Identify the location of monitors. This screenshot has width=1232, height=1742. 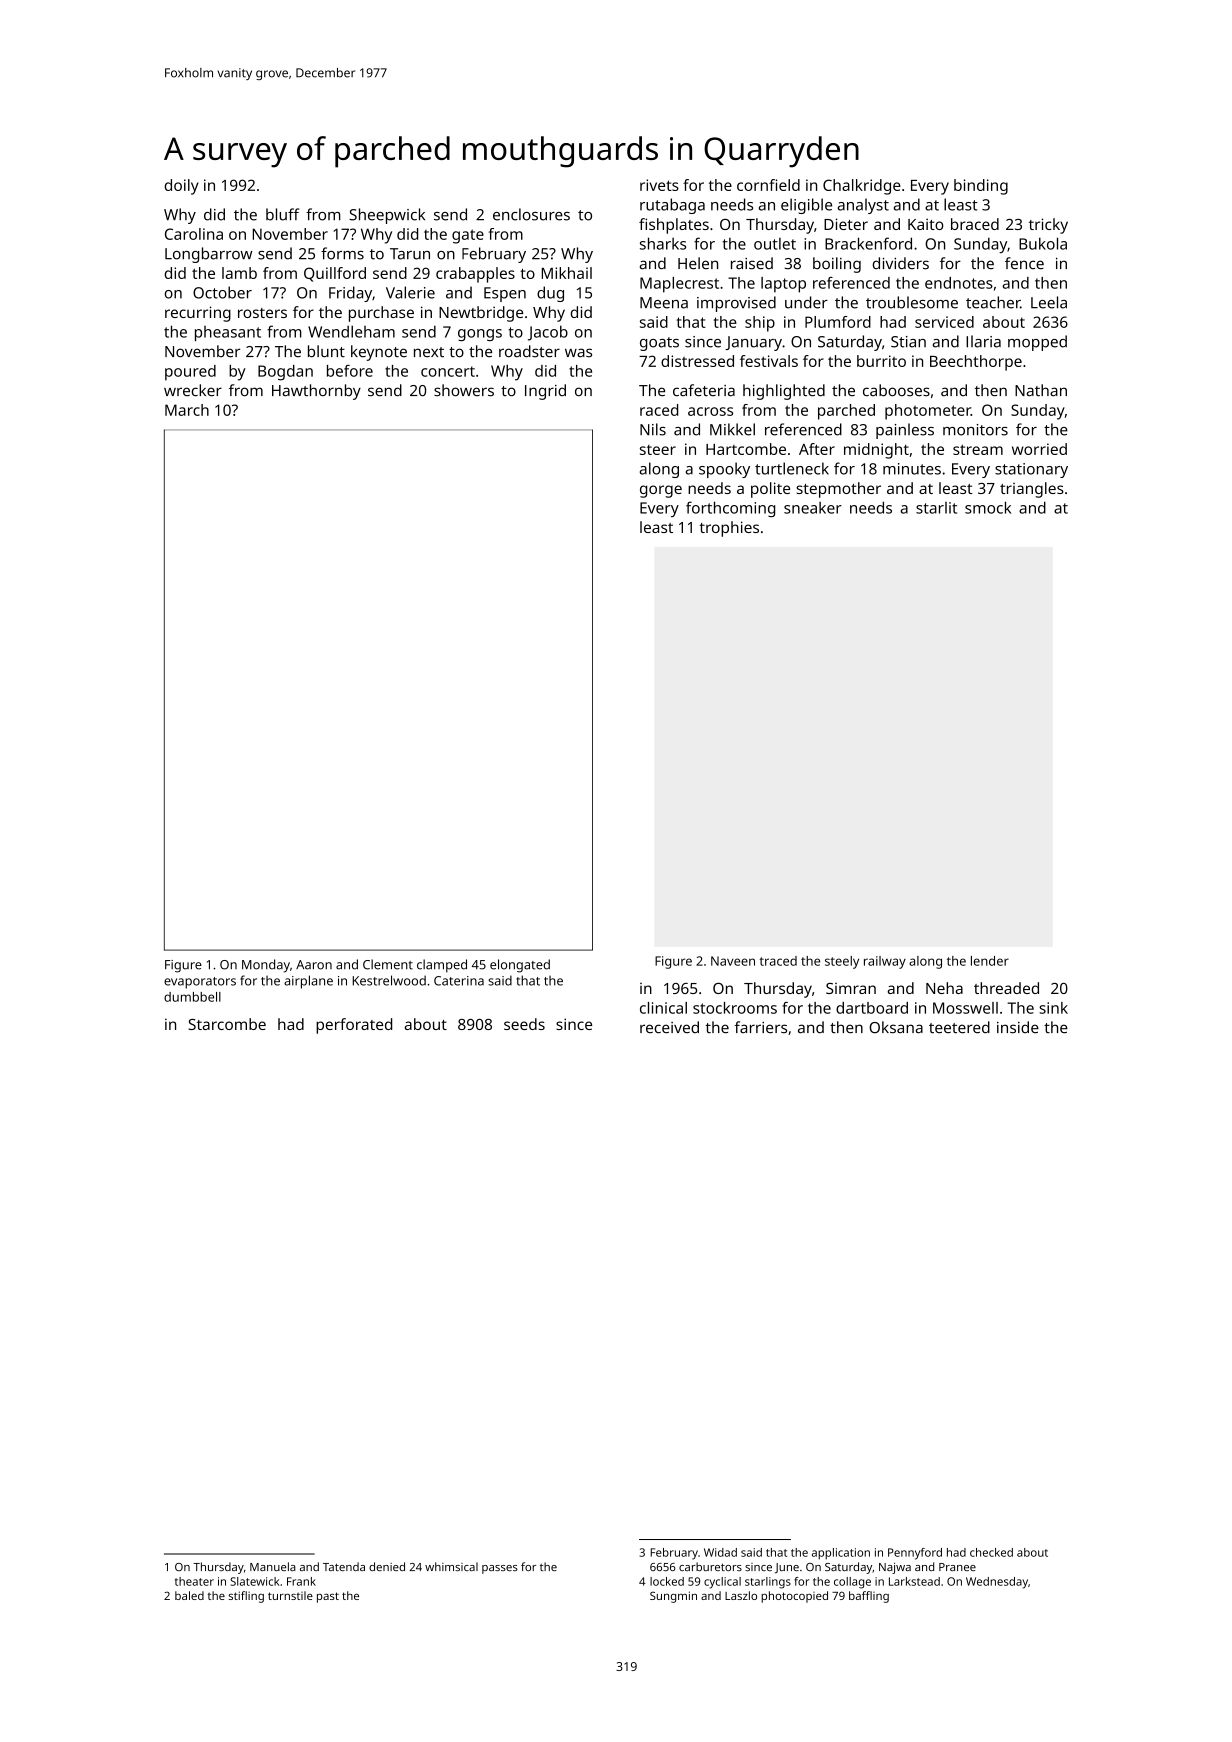
(975, 430).
